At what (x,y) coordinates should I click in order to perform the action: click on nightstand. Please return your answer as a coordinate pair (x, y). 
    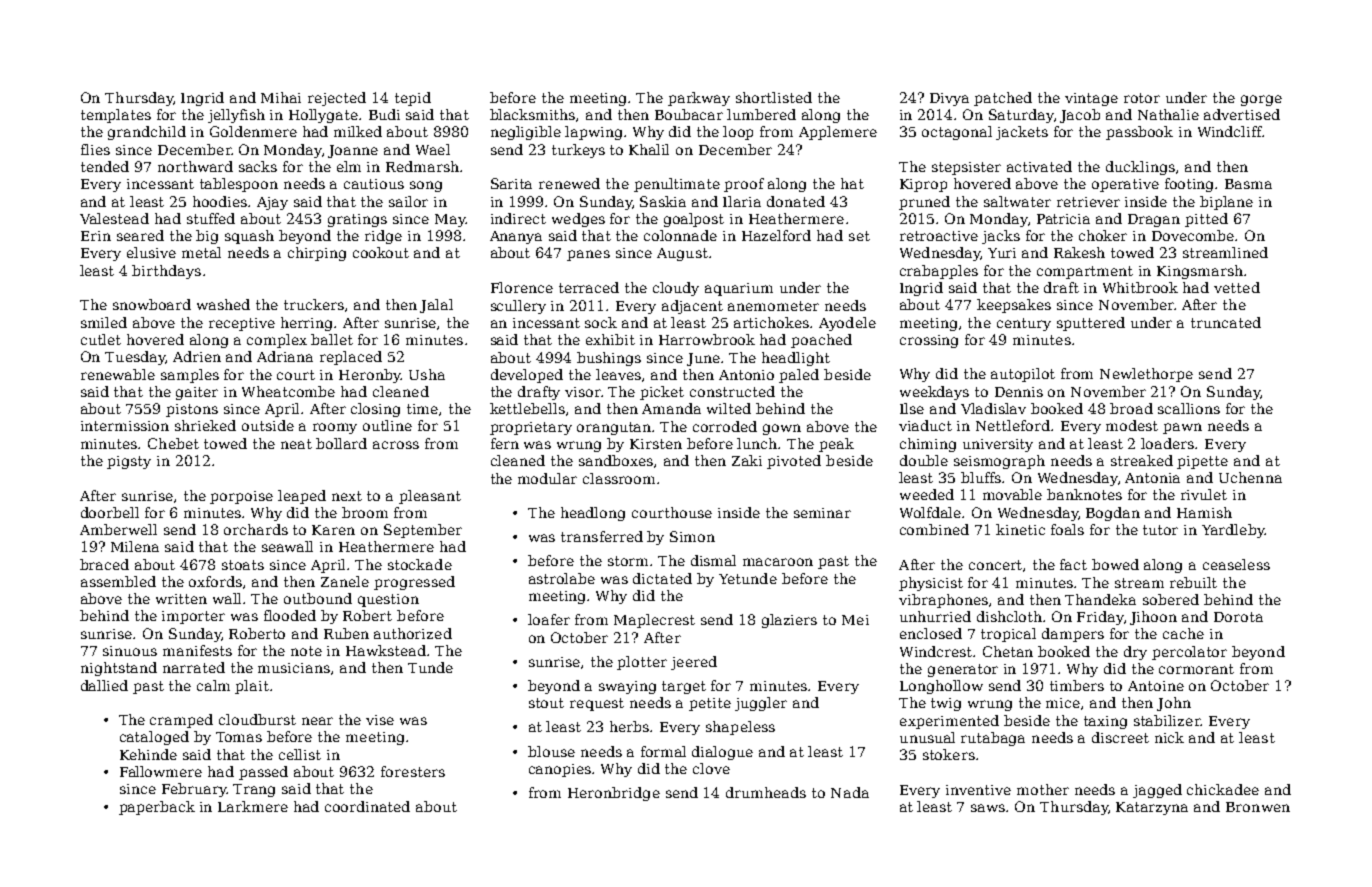
    Looking at the image, I should click on (119, 669).
